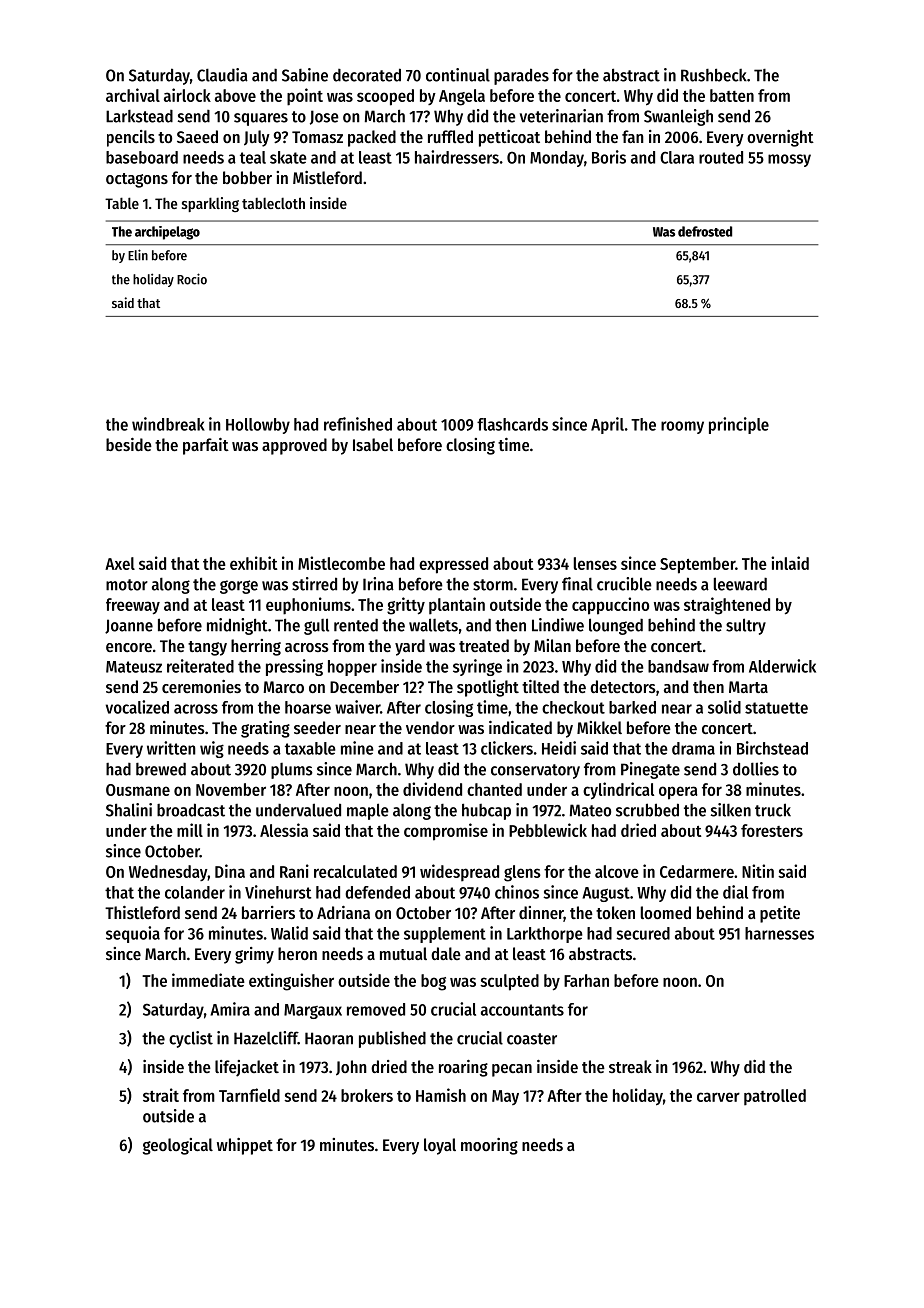  Describe the element at coordinates (789, 160) in the page. I see `mossy` at that location.
